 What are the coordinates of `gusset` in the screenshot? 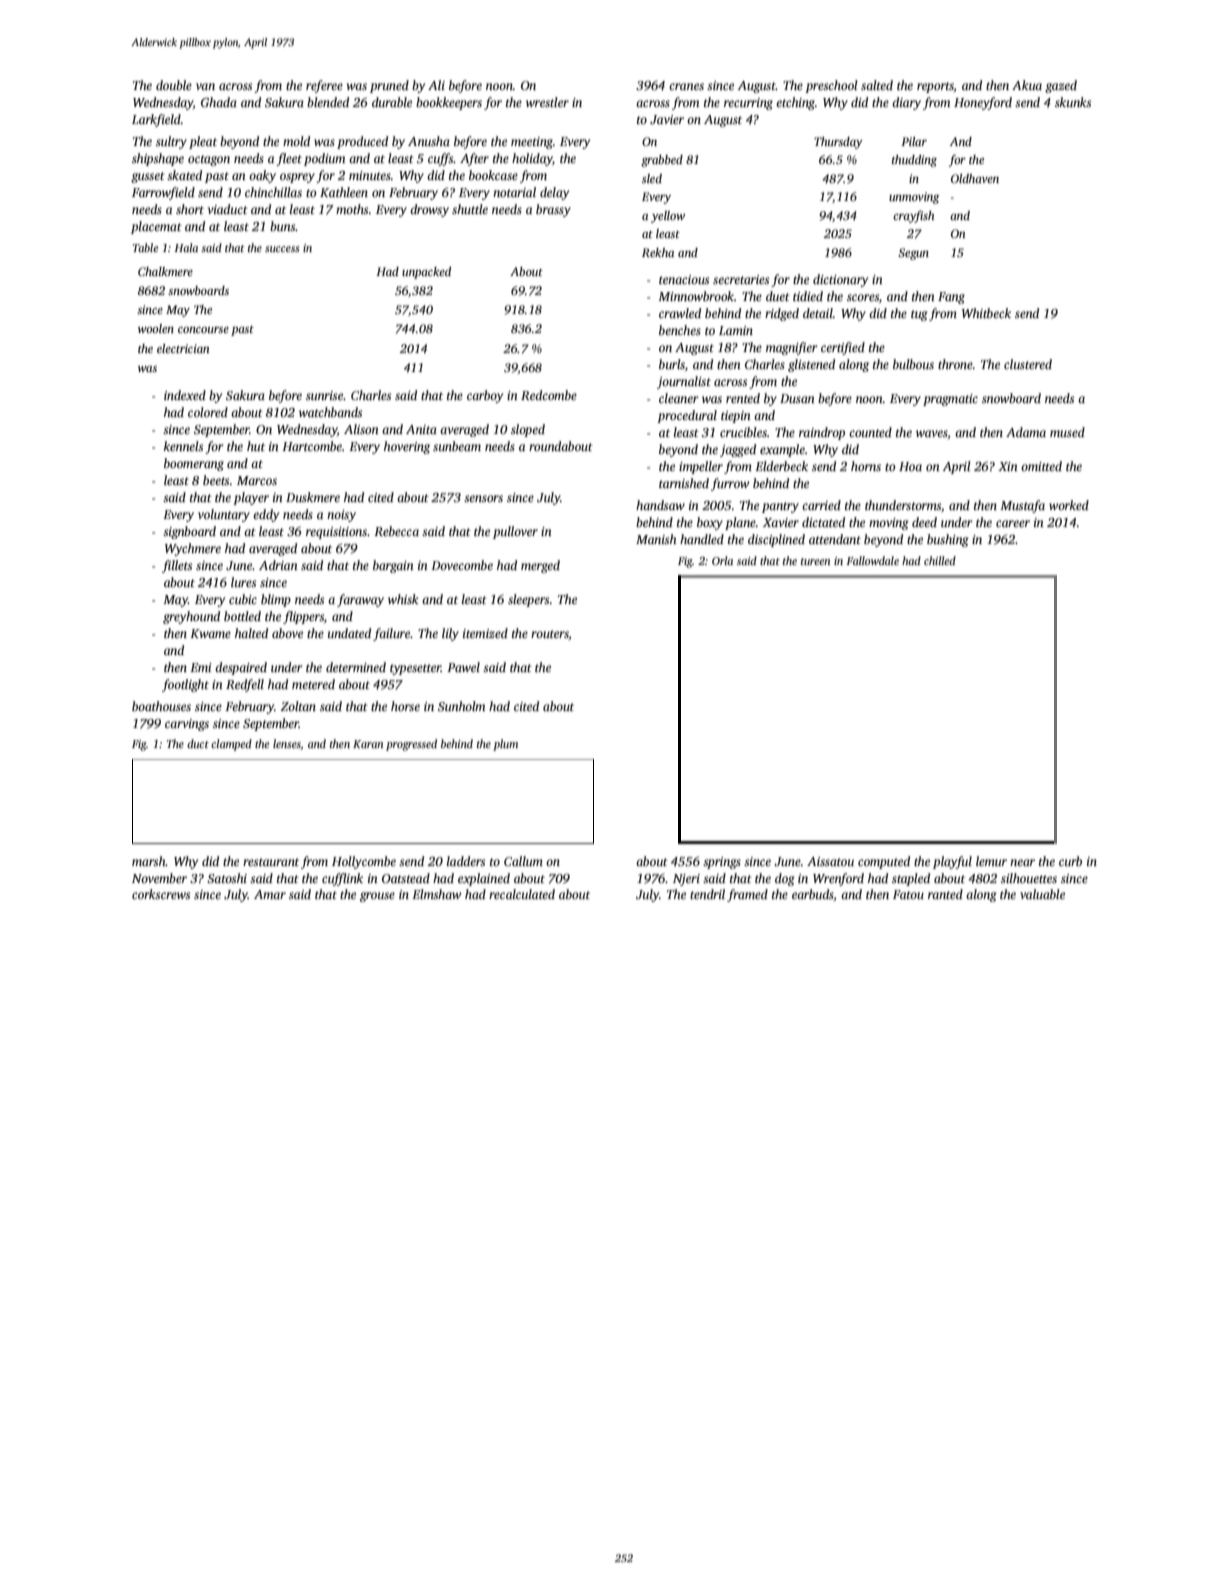 It's located at (148, 177).
